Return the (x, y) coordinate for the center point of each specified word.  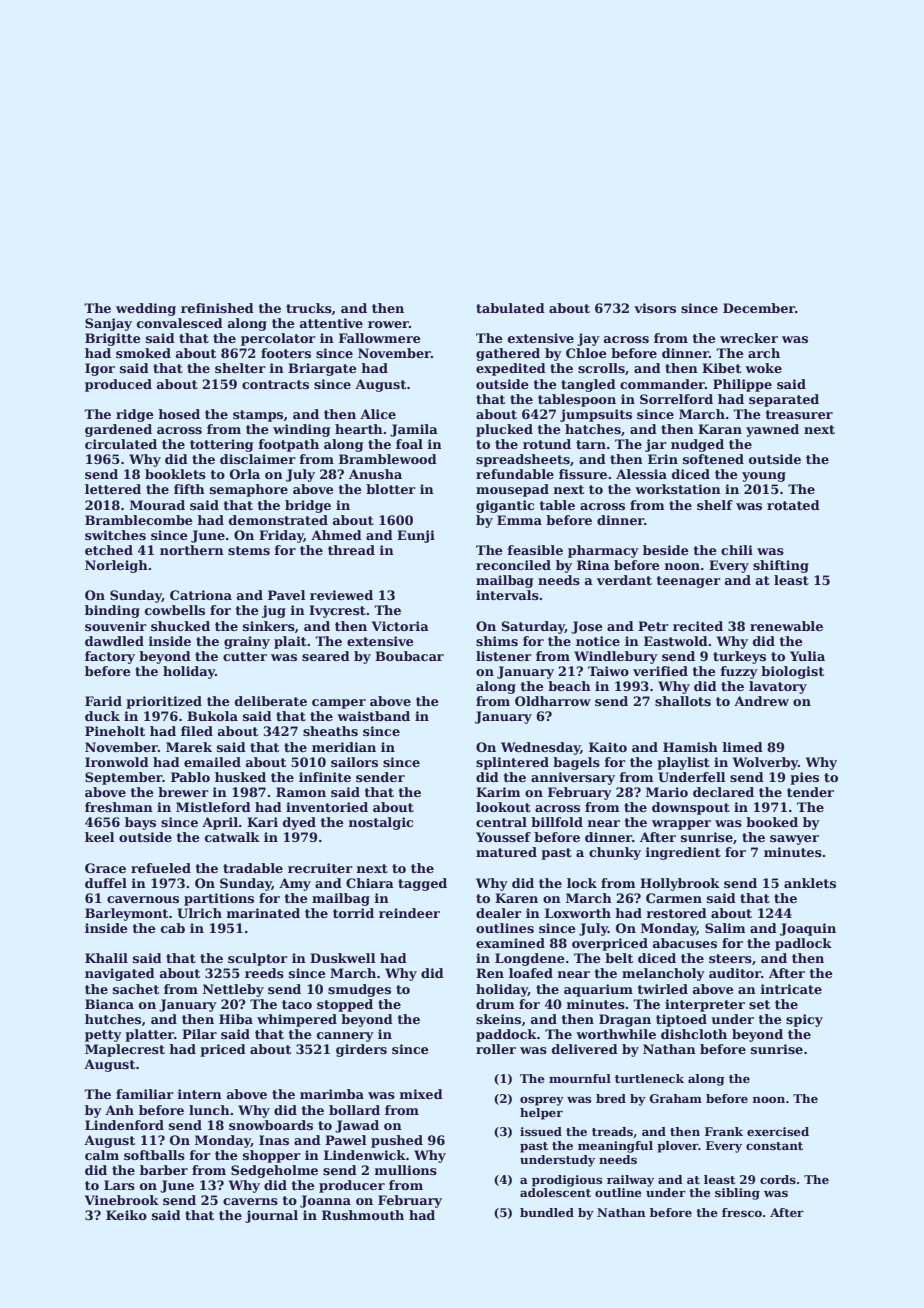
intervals (507, 595)
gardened (118, 430)
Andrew (761, 701)
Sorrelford (676, 399)
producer (352, 1186)
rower (388, 324)
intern (199, 1094)
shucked (180, 626)
